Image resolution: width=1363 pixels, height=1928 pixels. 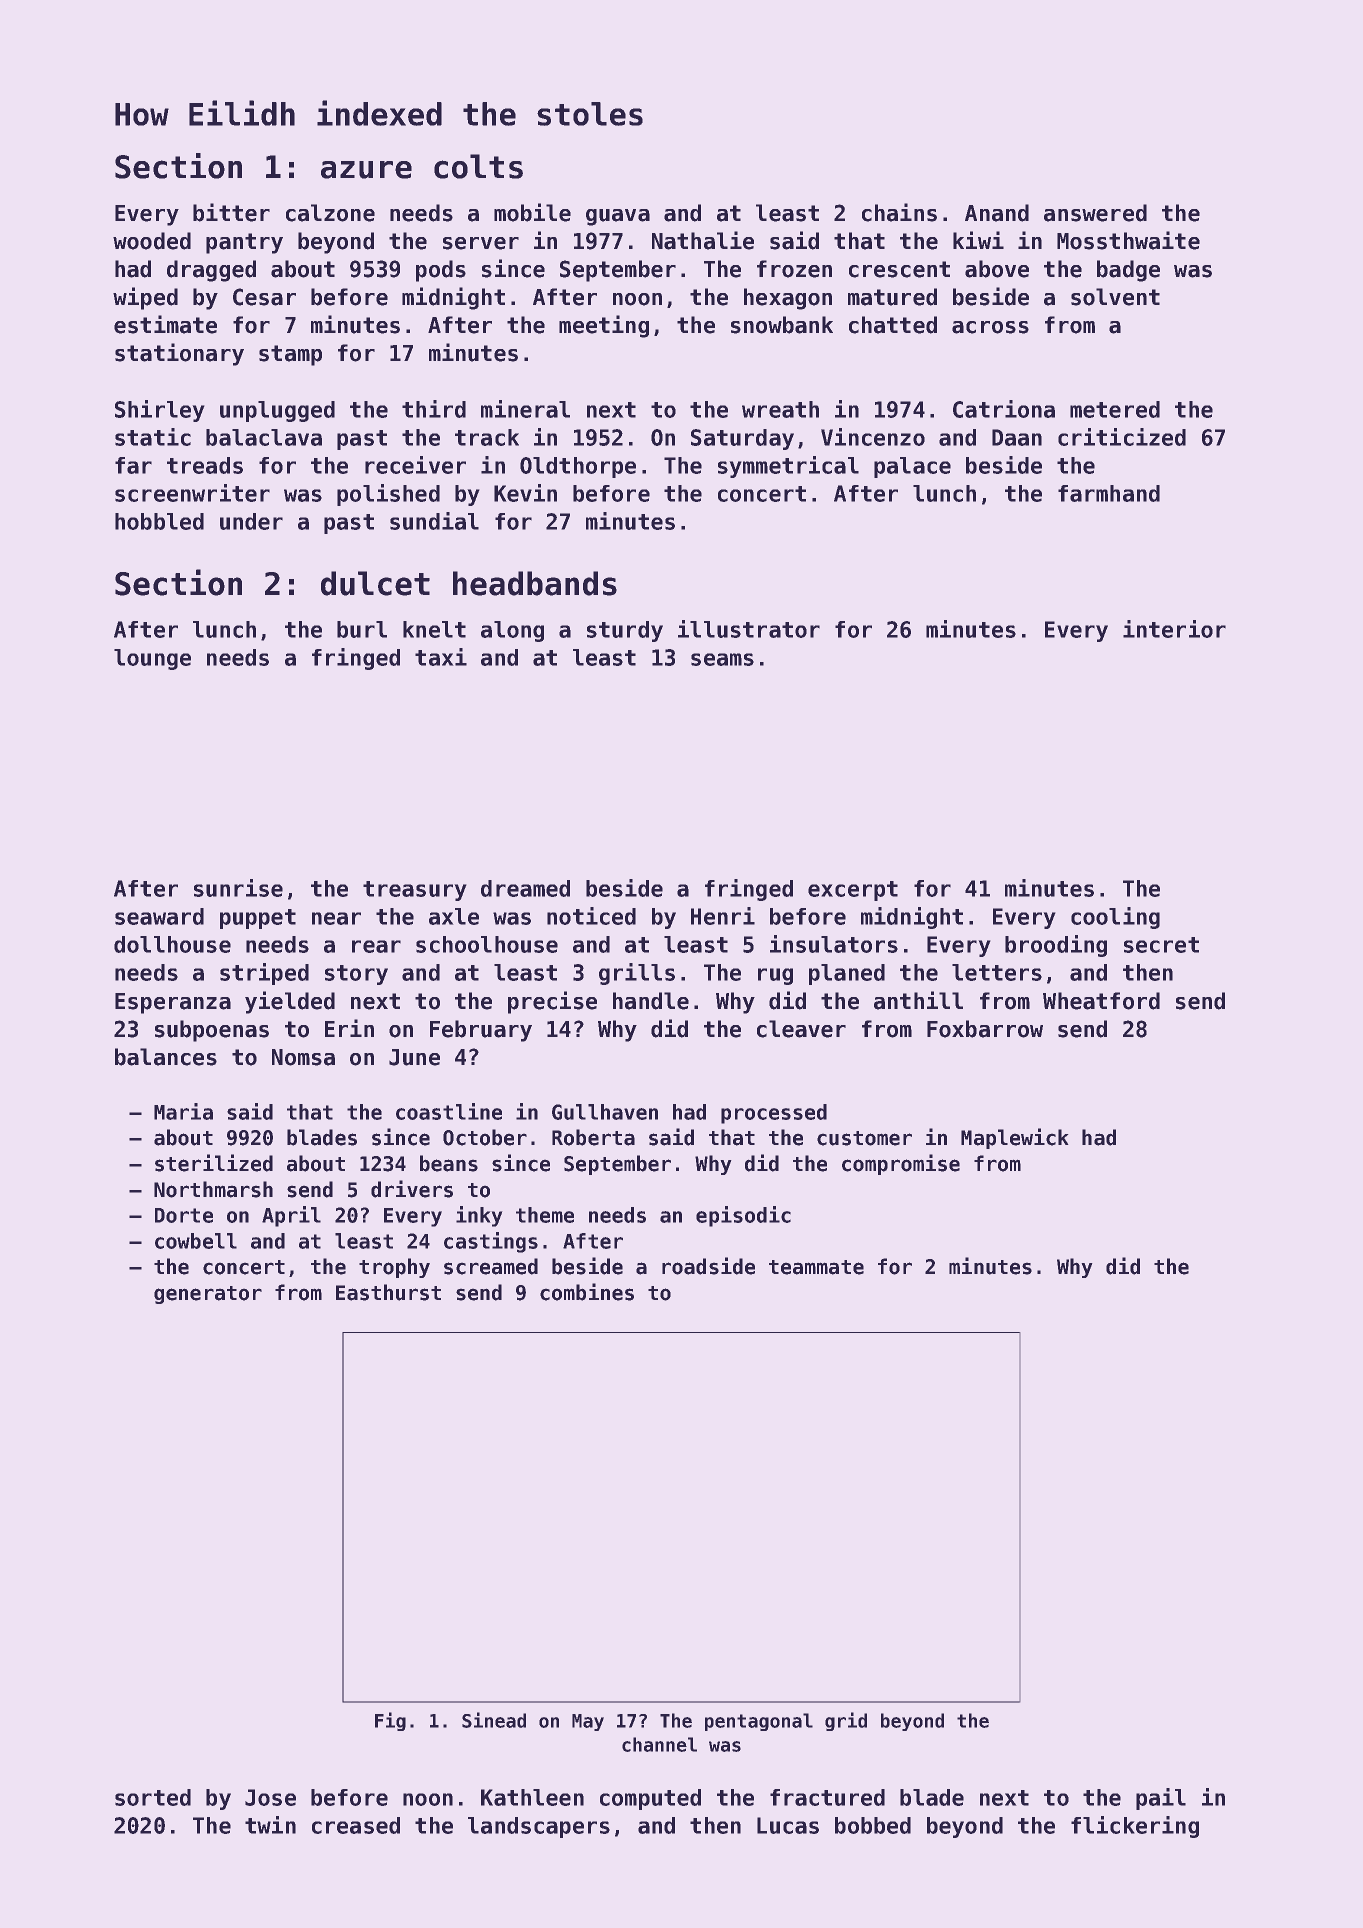 What do you see at coordinates (525, 409) in the document?
I see `mineral` at bounding box center [525, 409].
